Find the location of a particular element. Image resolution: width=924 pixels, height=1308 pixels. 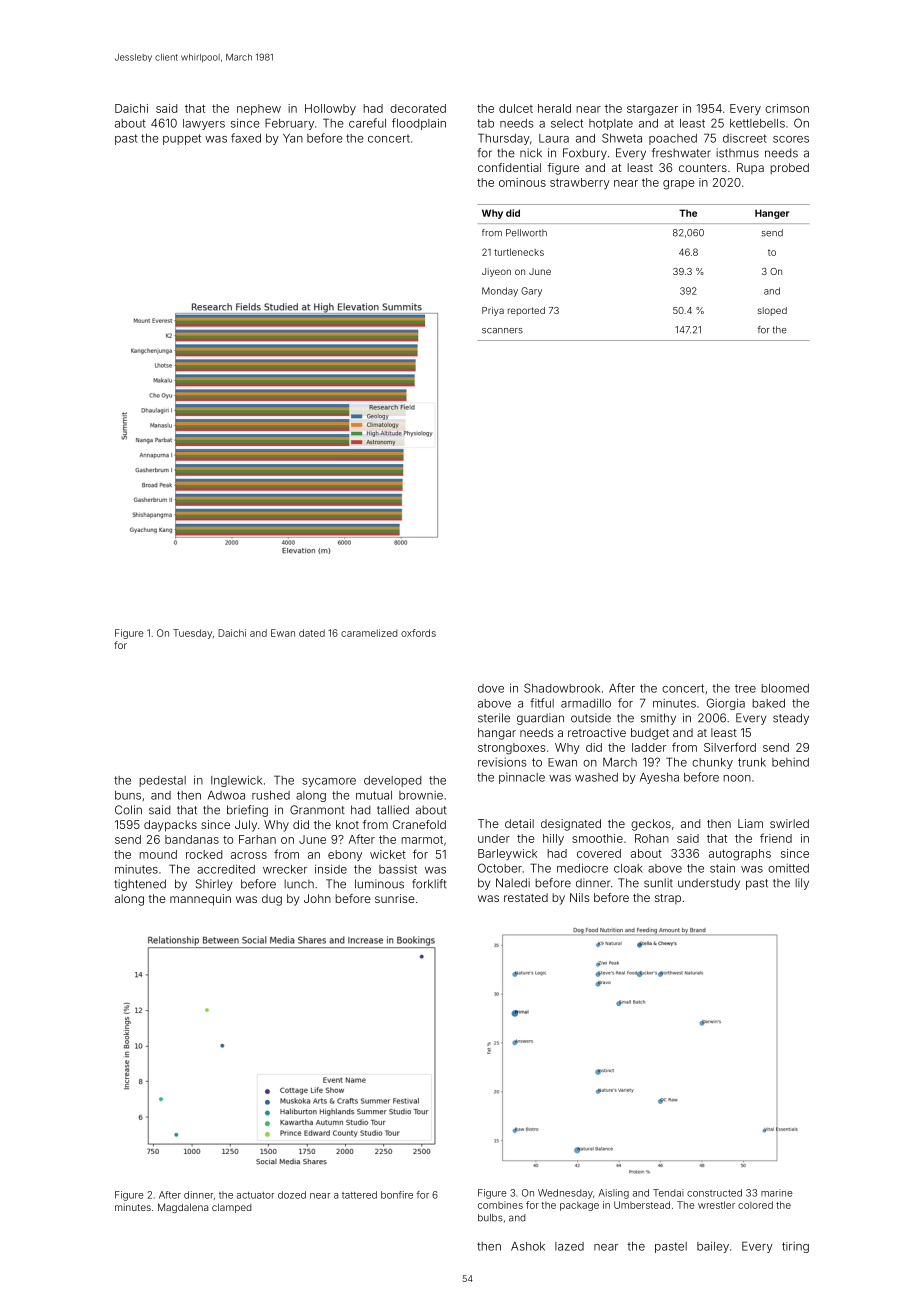

Ashok is located at coordinates (528, 1246).
